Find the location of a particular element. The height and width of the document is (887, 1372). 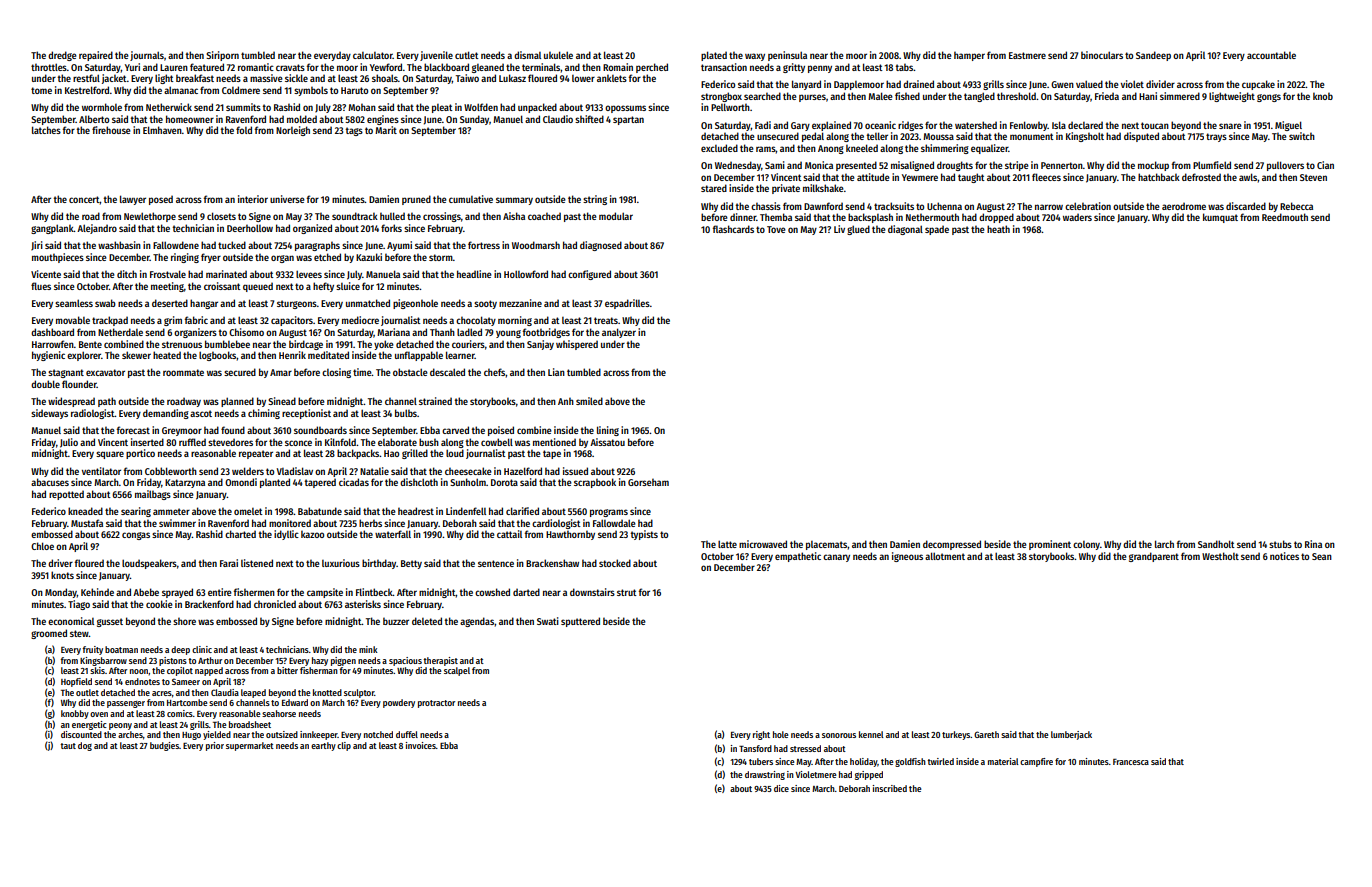

dog is located at coordinates (85, 746).
